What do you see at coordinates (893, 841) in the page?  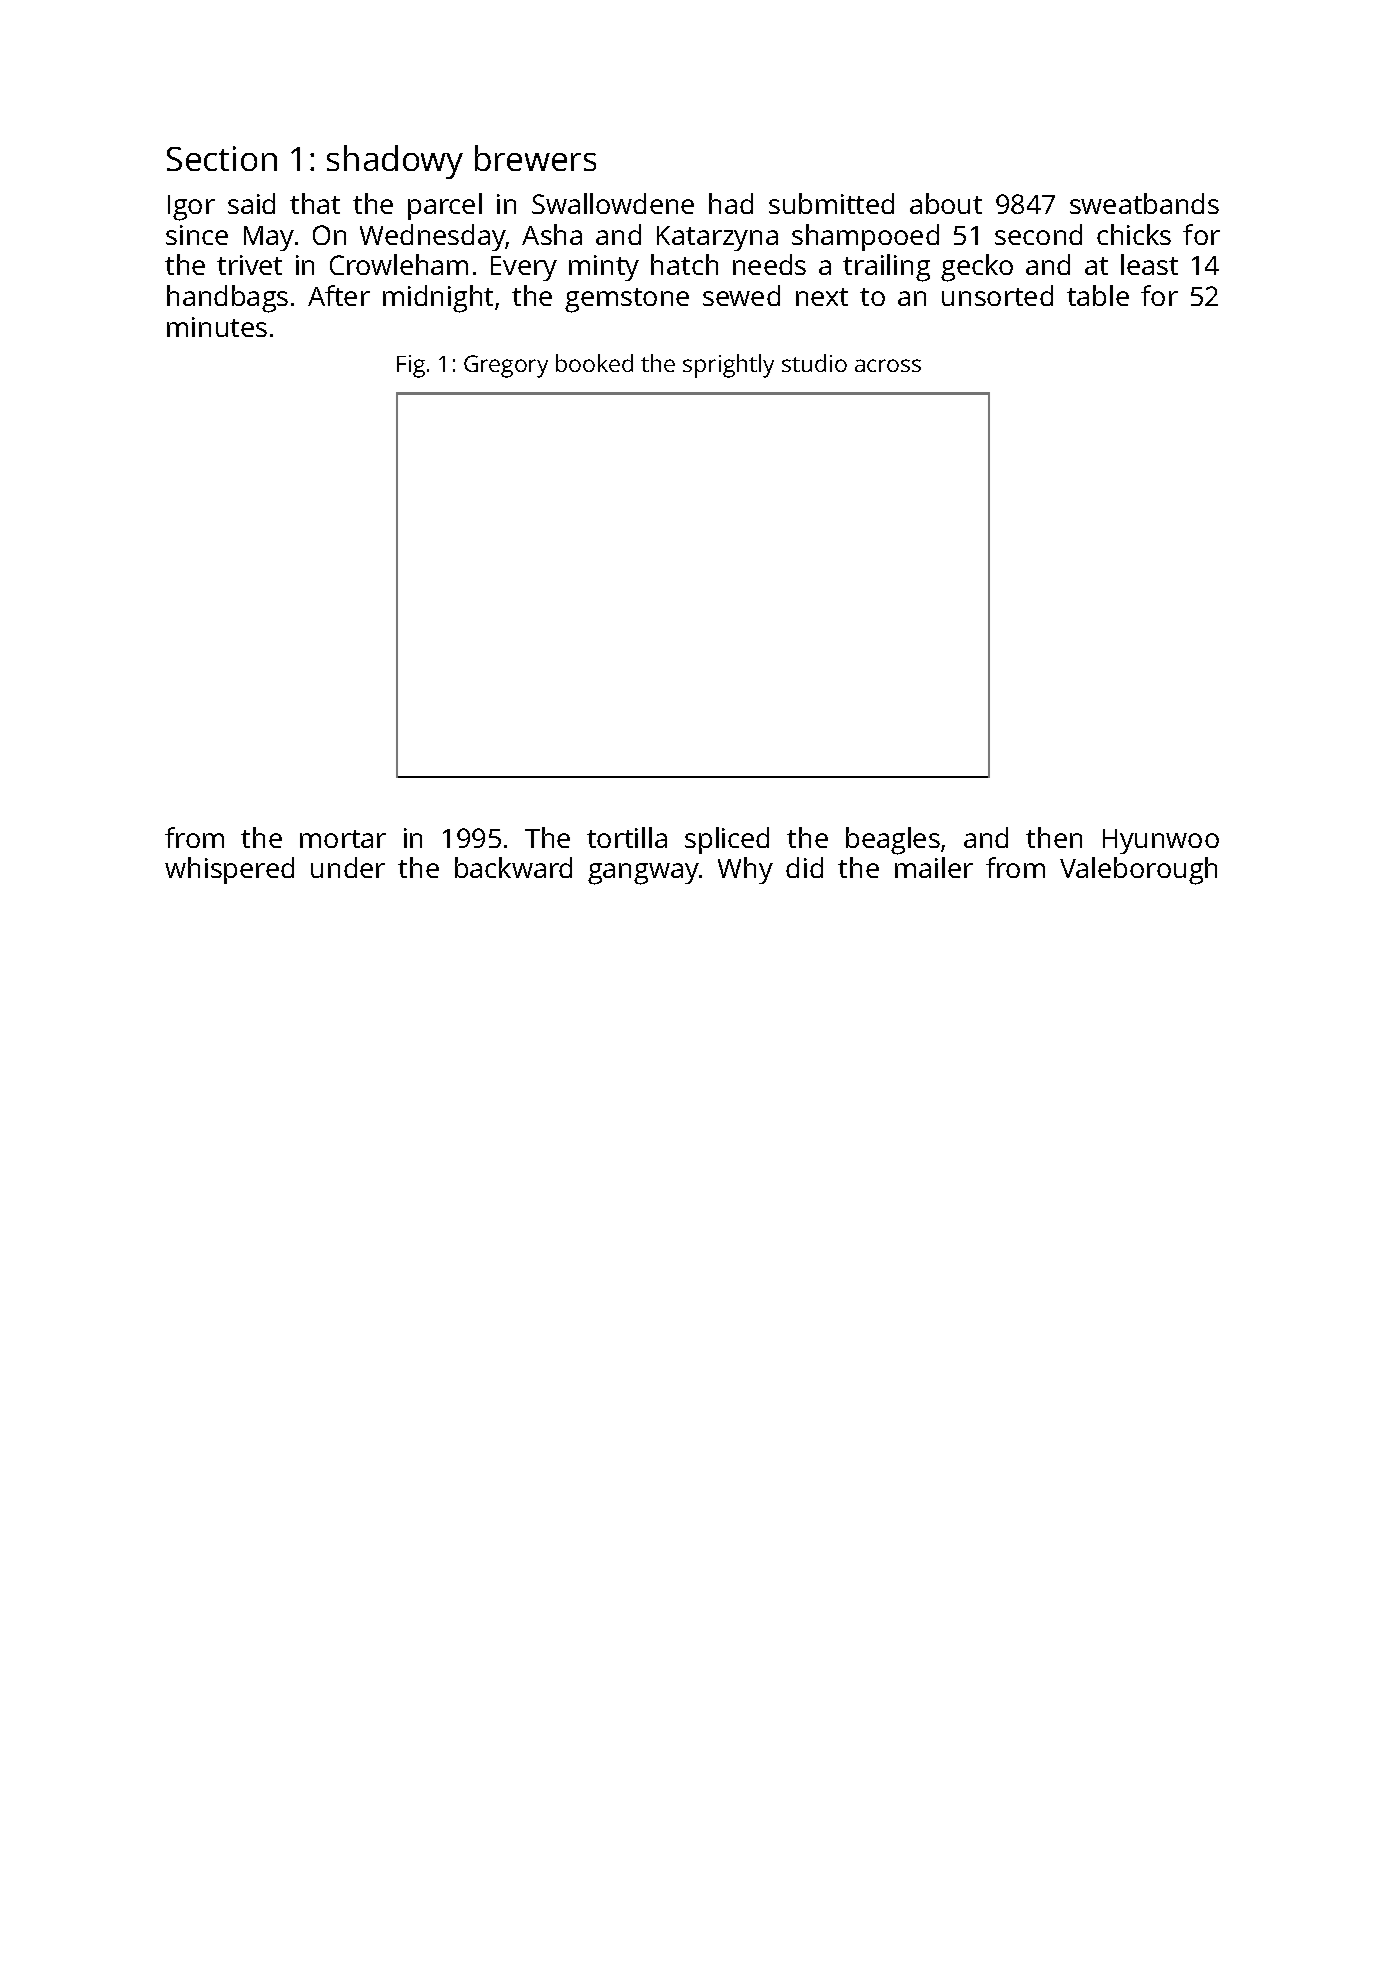 I see `beagles` at bounding box center [893, 841].
